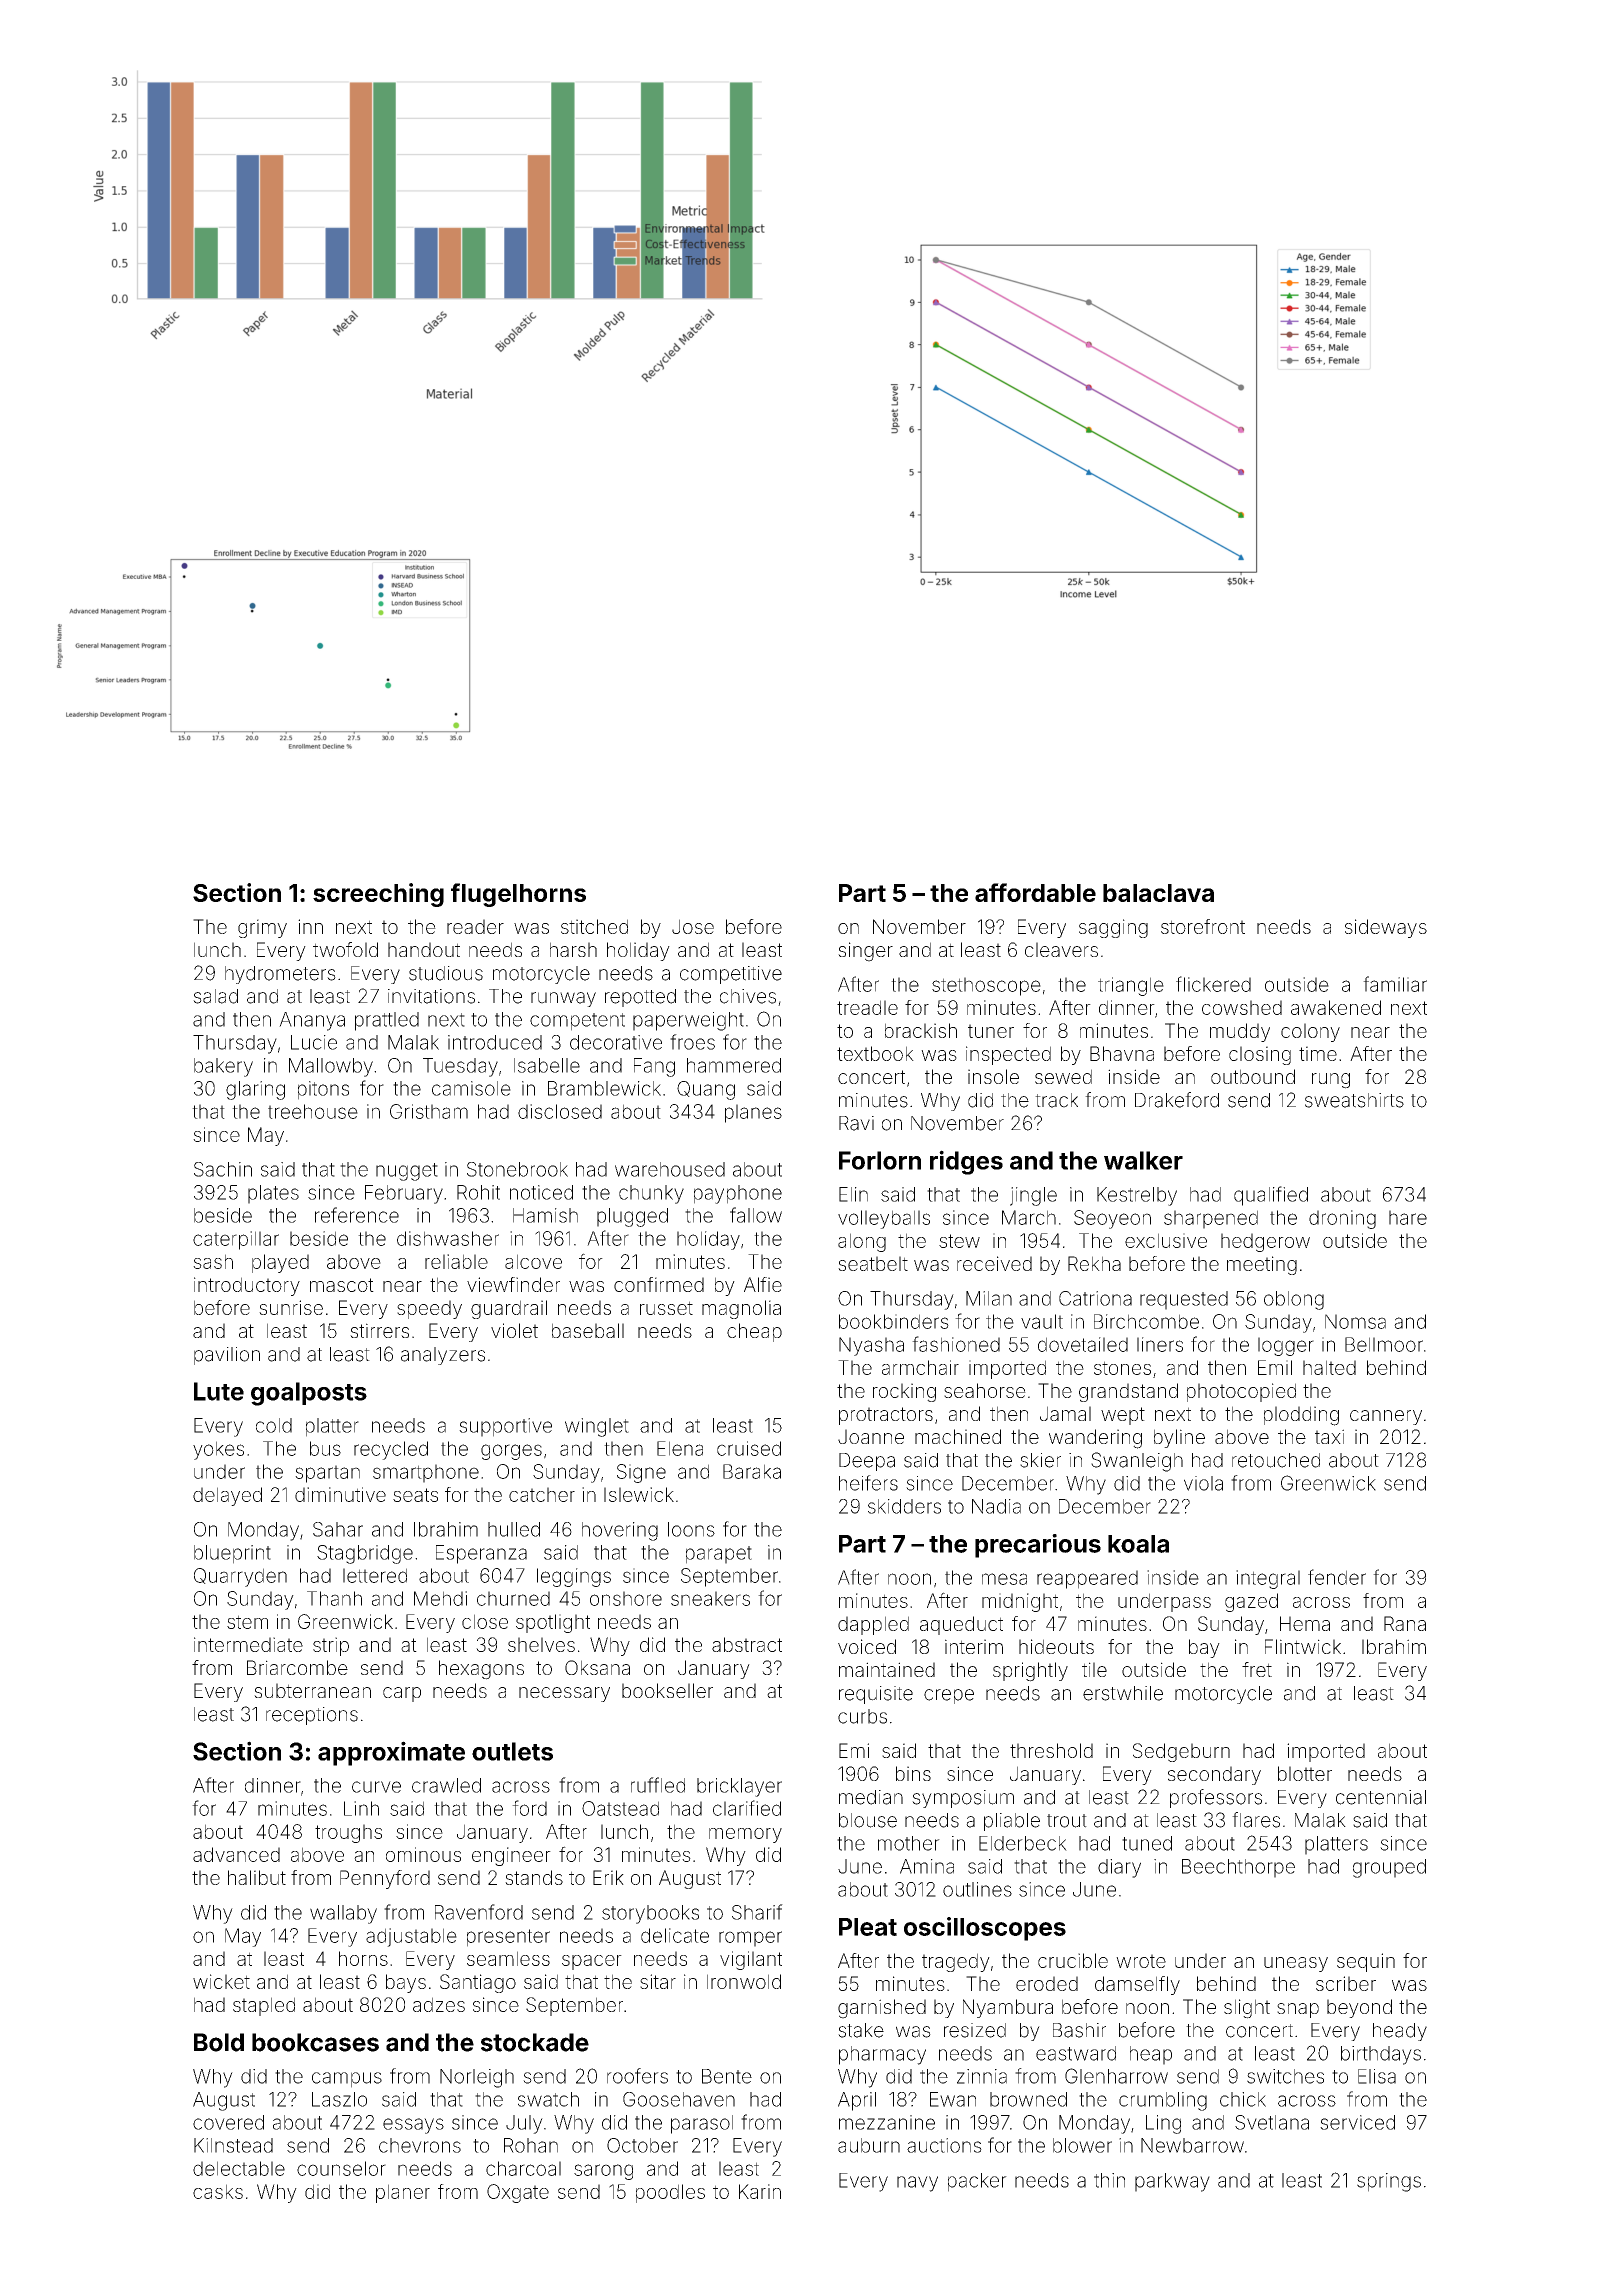  I want to click on Elena, so click(680, 1448).
